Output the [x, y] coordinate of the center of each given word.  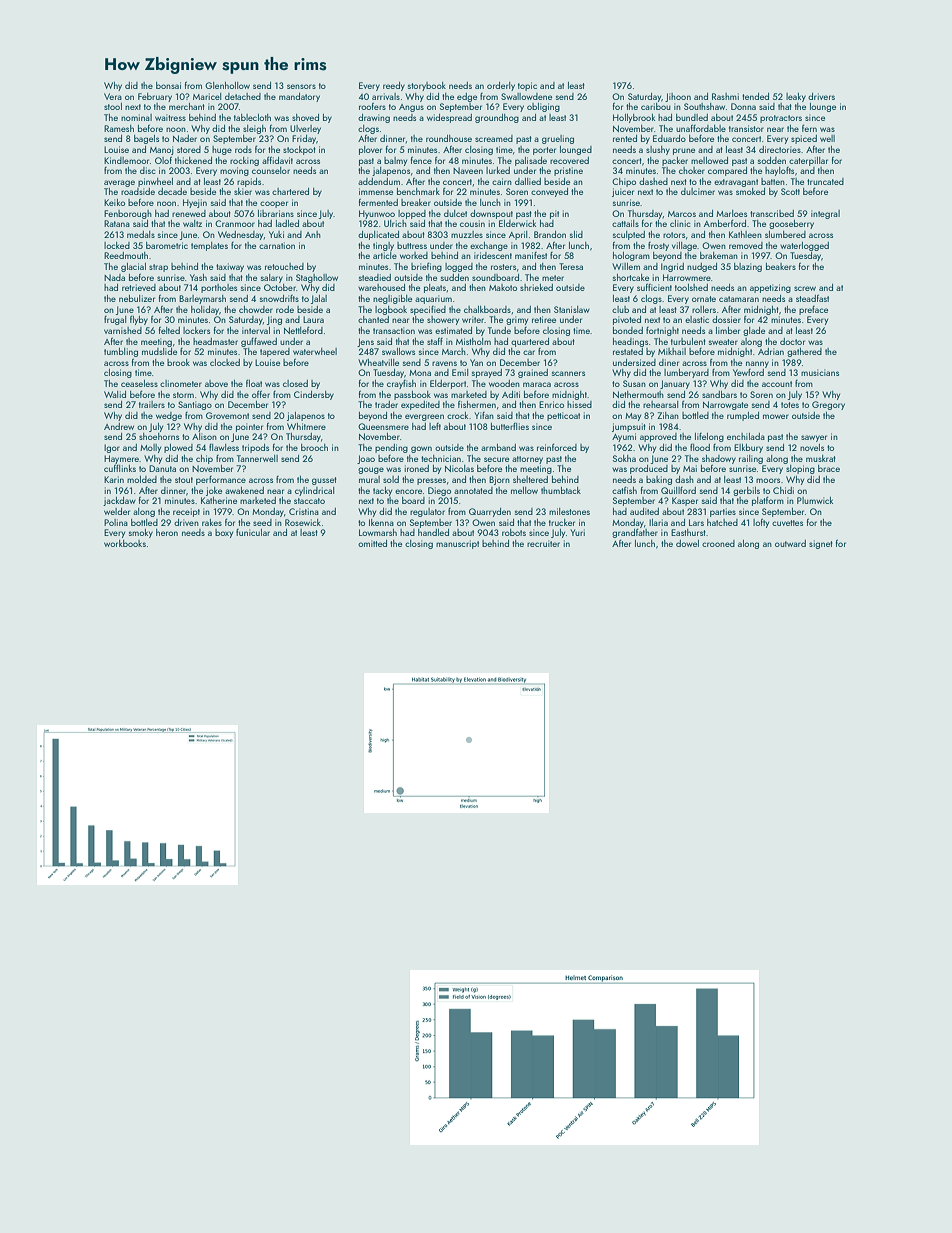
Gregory [828, 405]
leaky [796, 97]
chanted [373, 319]
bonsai [168, 85]
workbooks [125, 543]
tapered [275, 352]
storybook [427, 86]
